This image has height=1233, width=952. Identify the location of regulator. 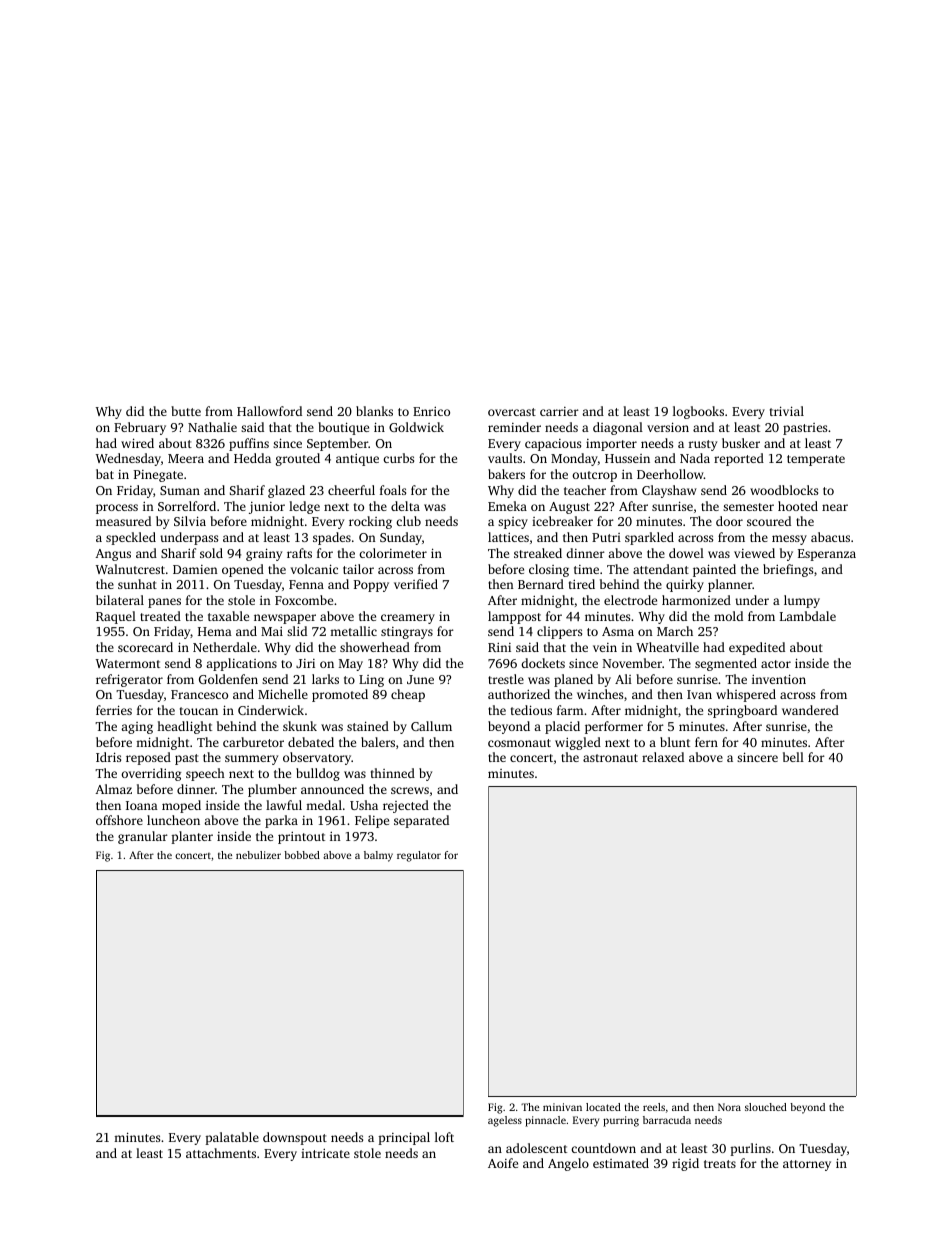
(419, 856).
